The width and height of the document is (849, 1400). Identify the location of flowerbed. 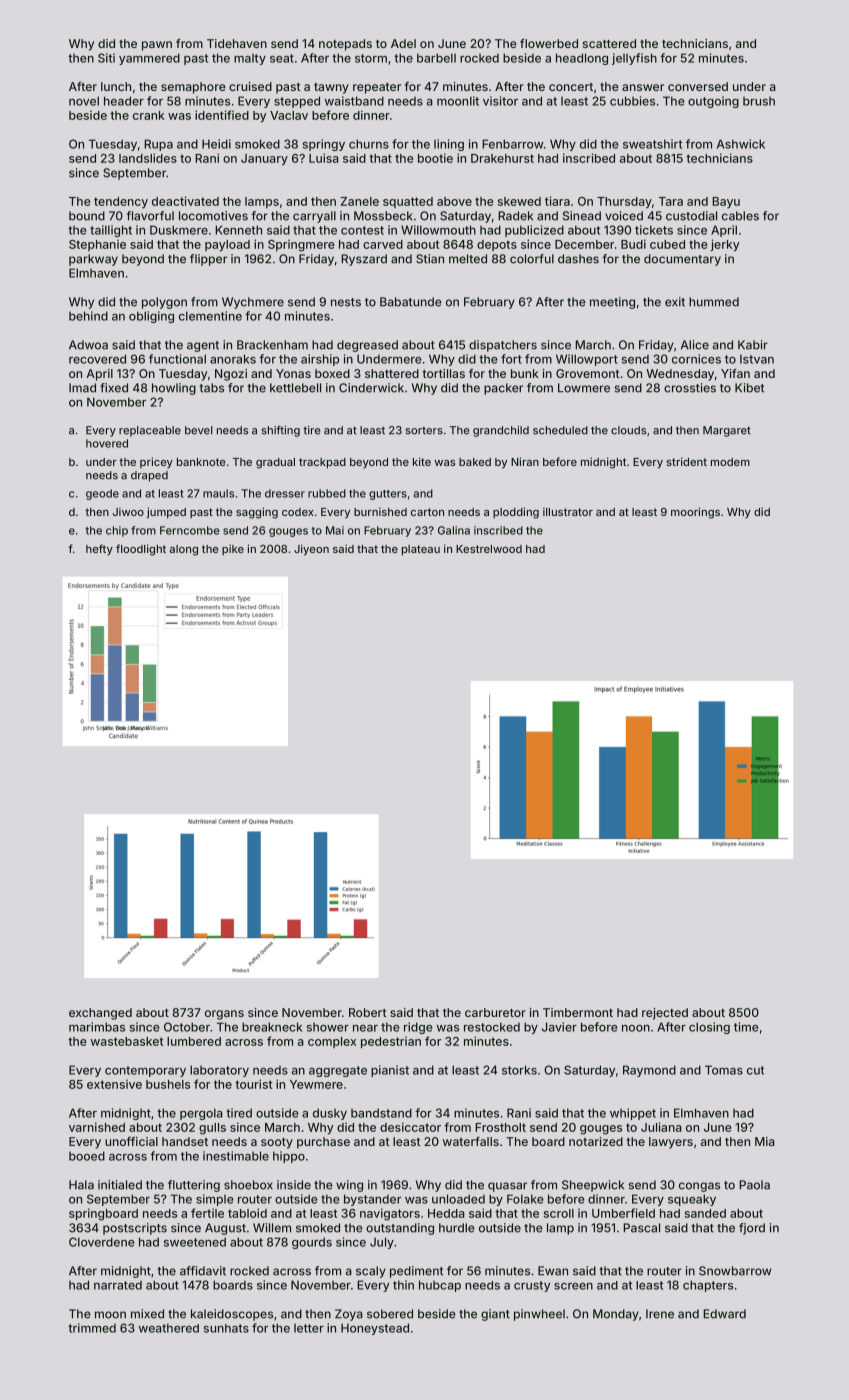
(549, 43).
